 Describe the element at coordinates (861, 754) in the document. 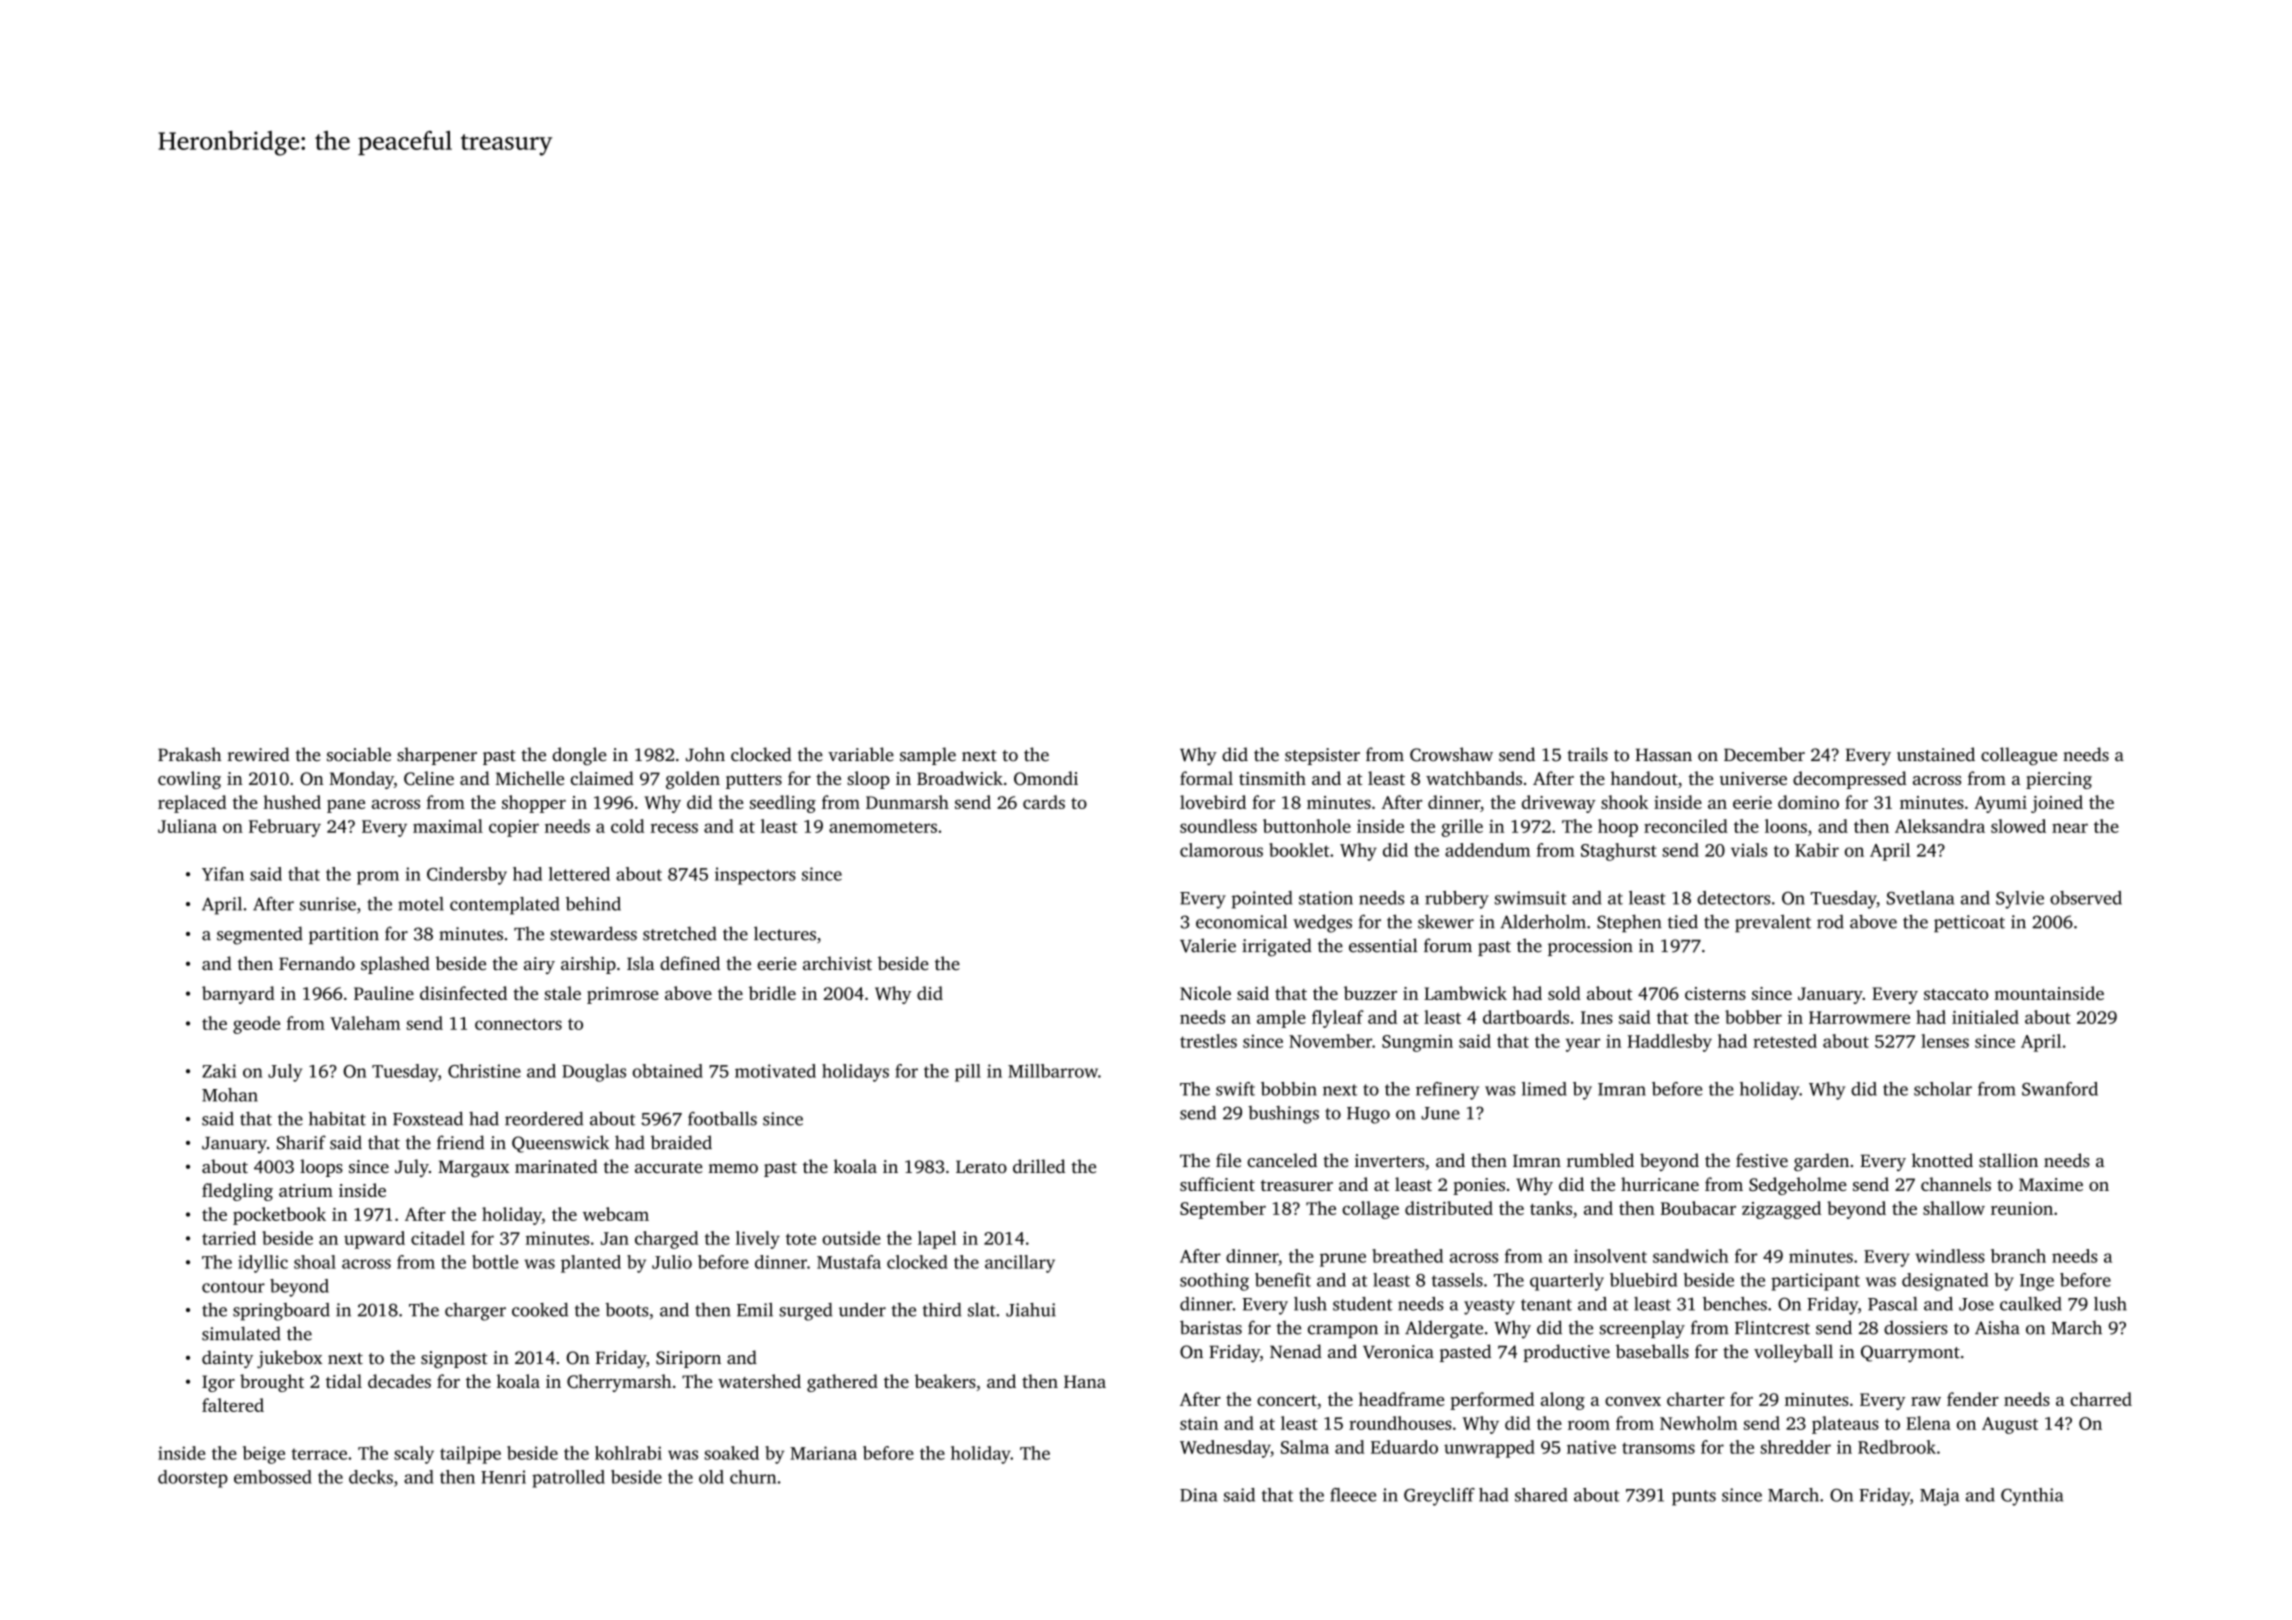

I see `variable` at that location.
